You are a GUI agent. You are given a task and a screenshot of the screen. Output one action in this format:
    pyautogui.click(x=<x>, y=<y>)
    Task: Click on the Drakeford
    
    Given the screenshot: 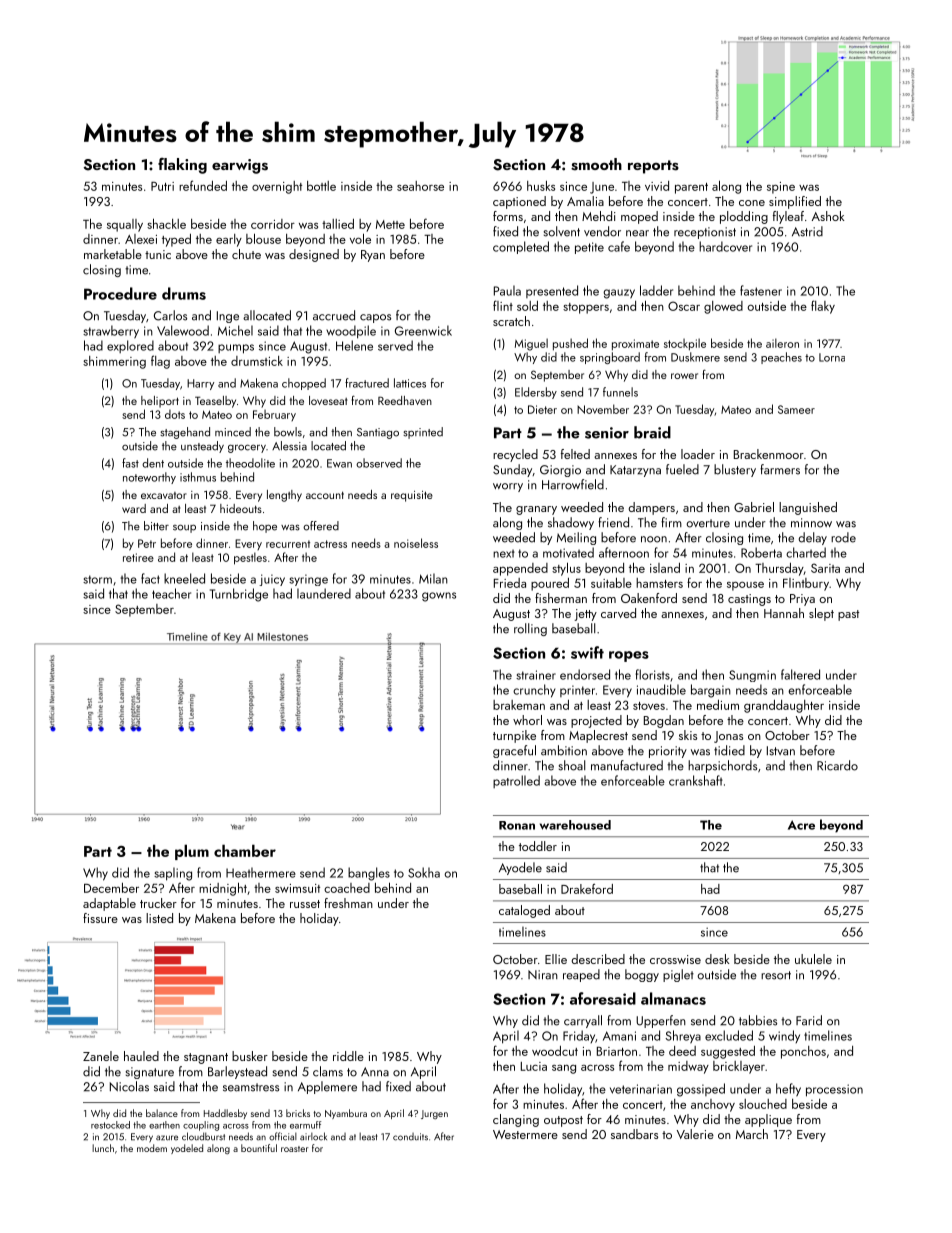 What is the action you would take?
    pyautogui.click(x=587, y=889)
